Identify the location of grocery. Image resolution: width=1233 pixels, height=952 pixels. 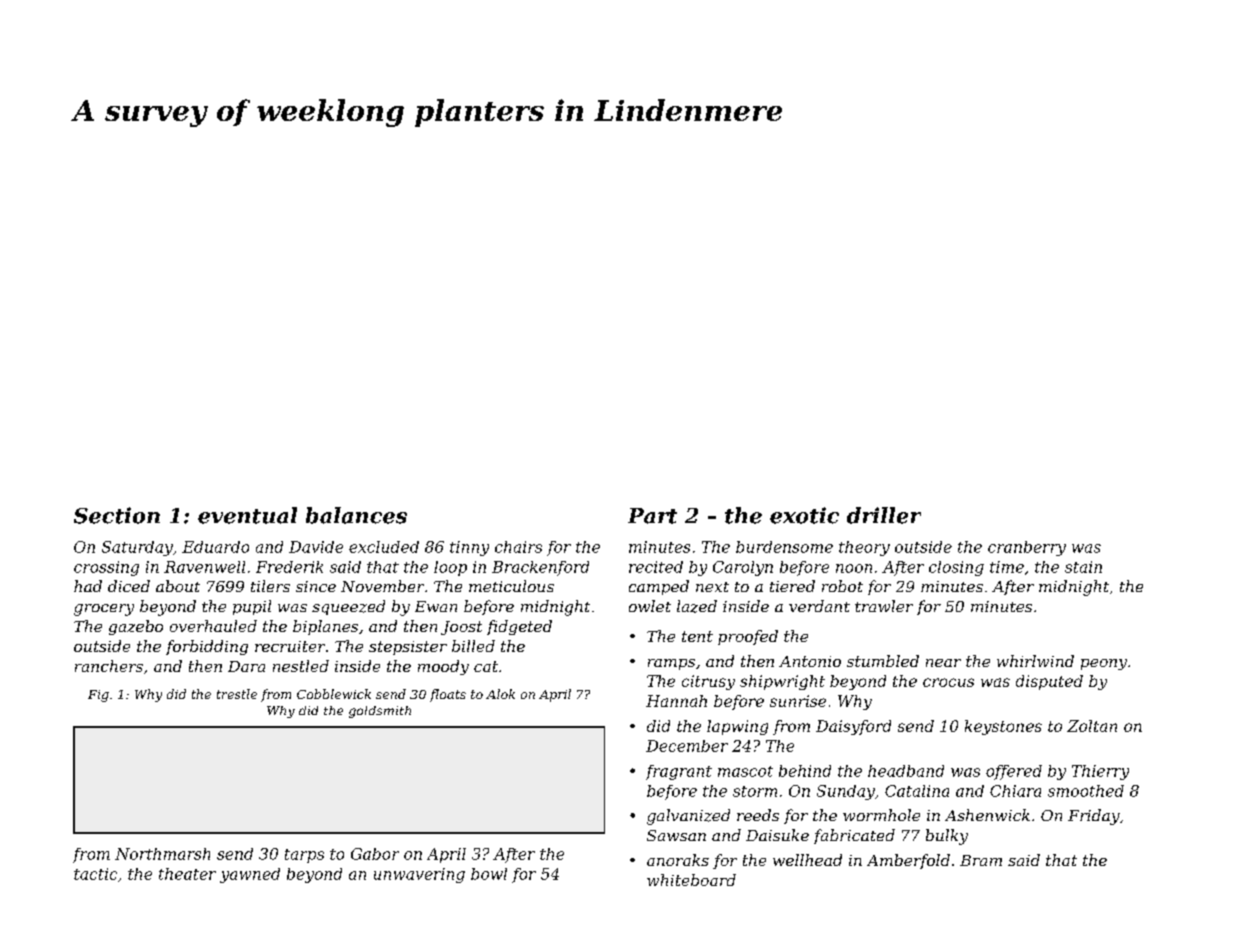
(104, 610).
